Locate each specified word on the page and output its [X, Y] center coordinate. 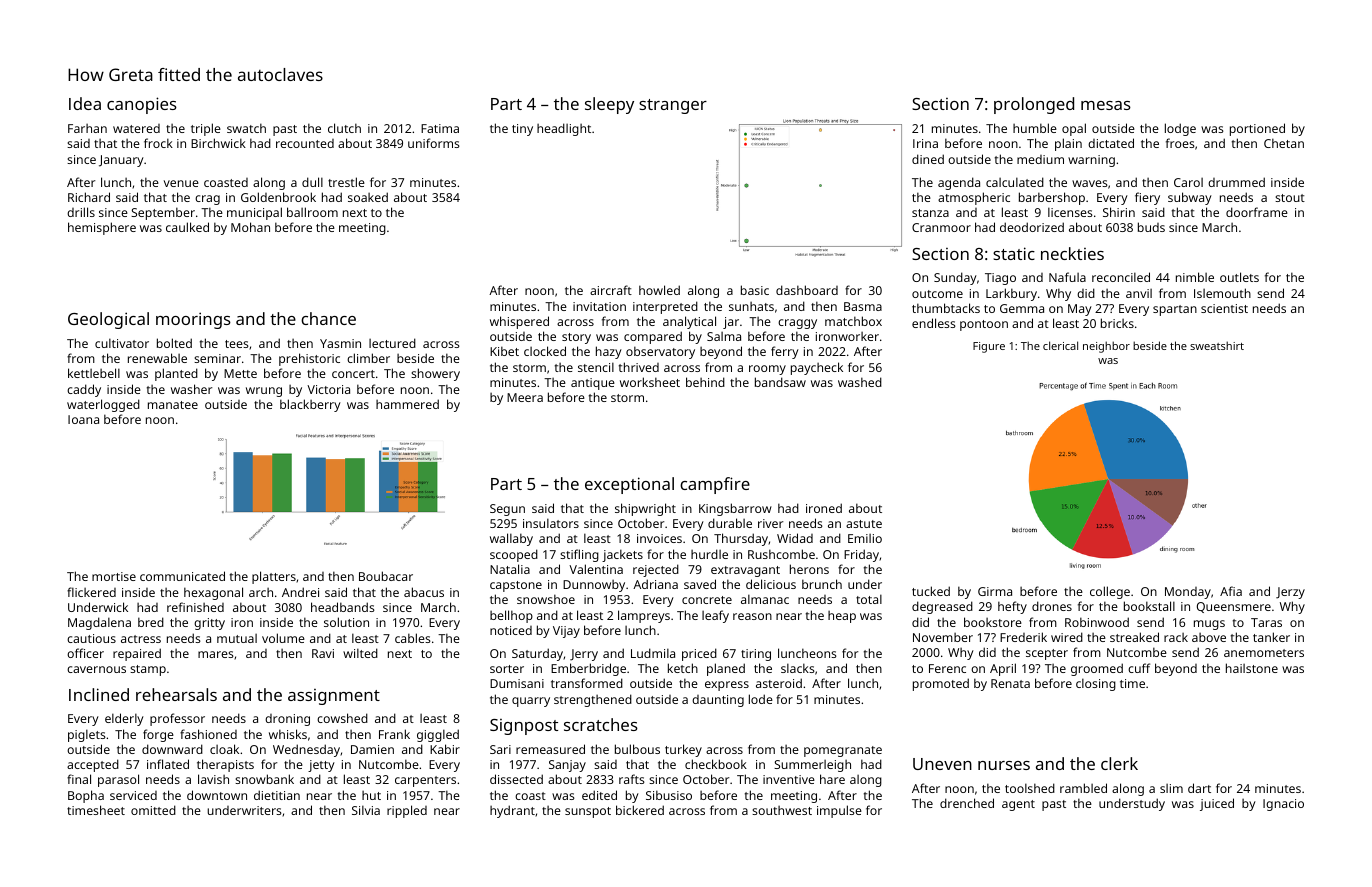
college [1110, 592]
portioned [1257, 129]
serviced [133, 795]
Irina [925, 143]
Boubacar [386, 576]
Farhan [87, 128]
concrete [707, 600]
